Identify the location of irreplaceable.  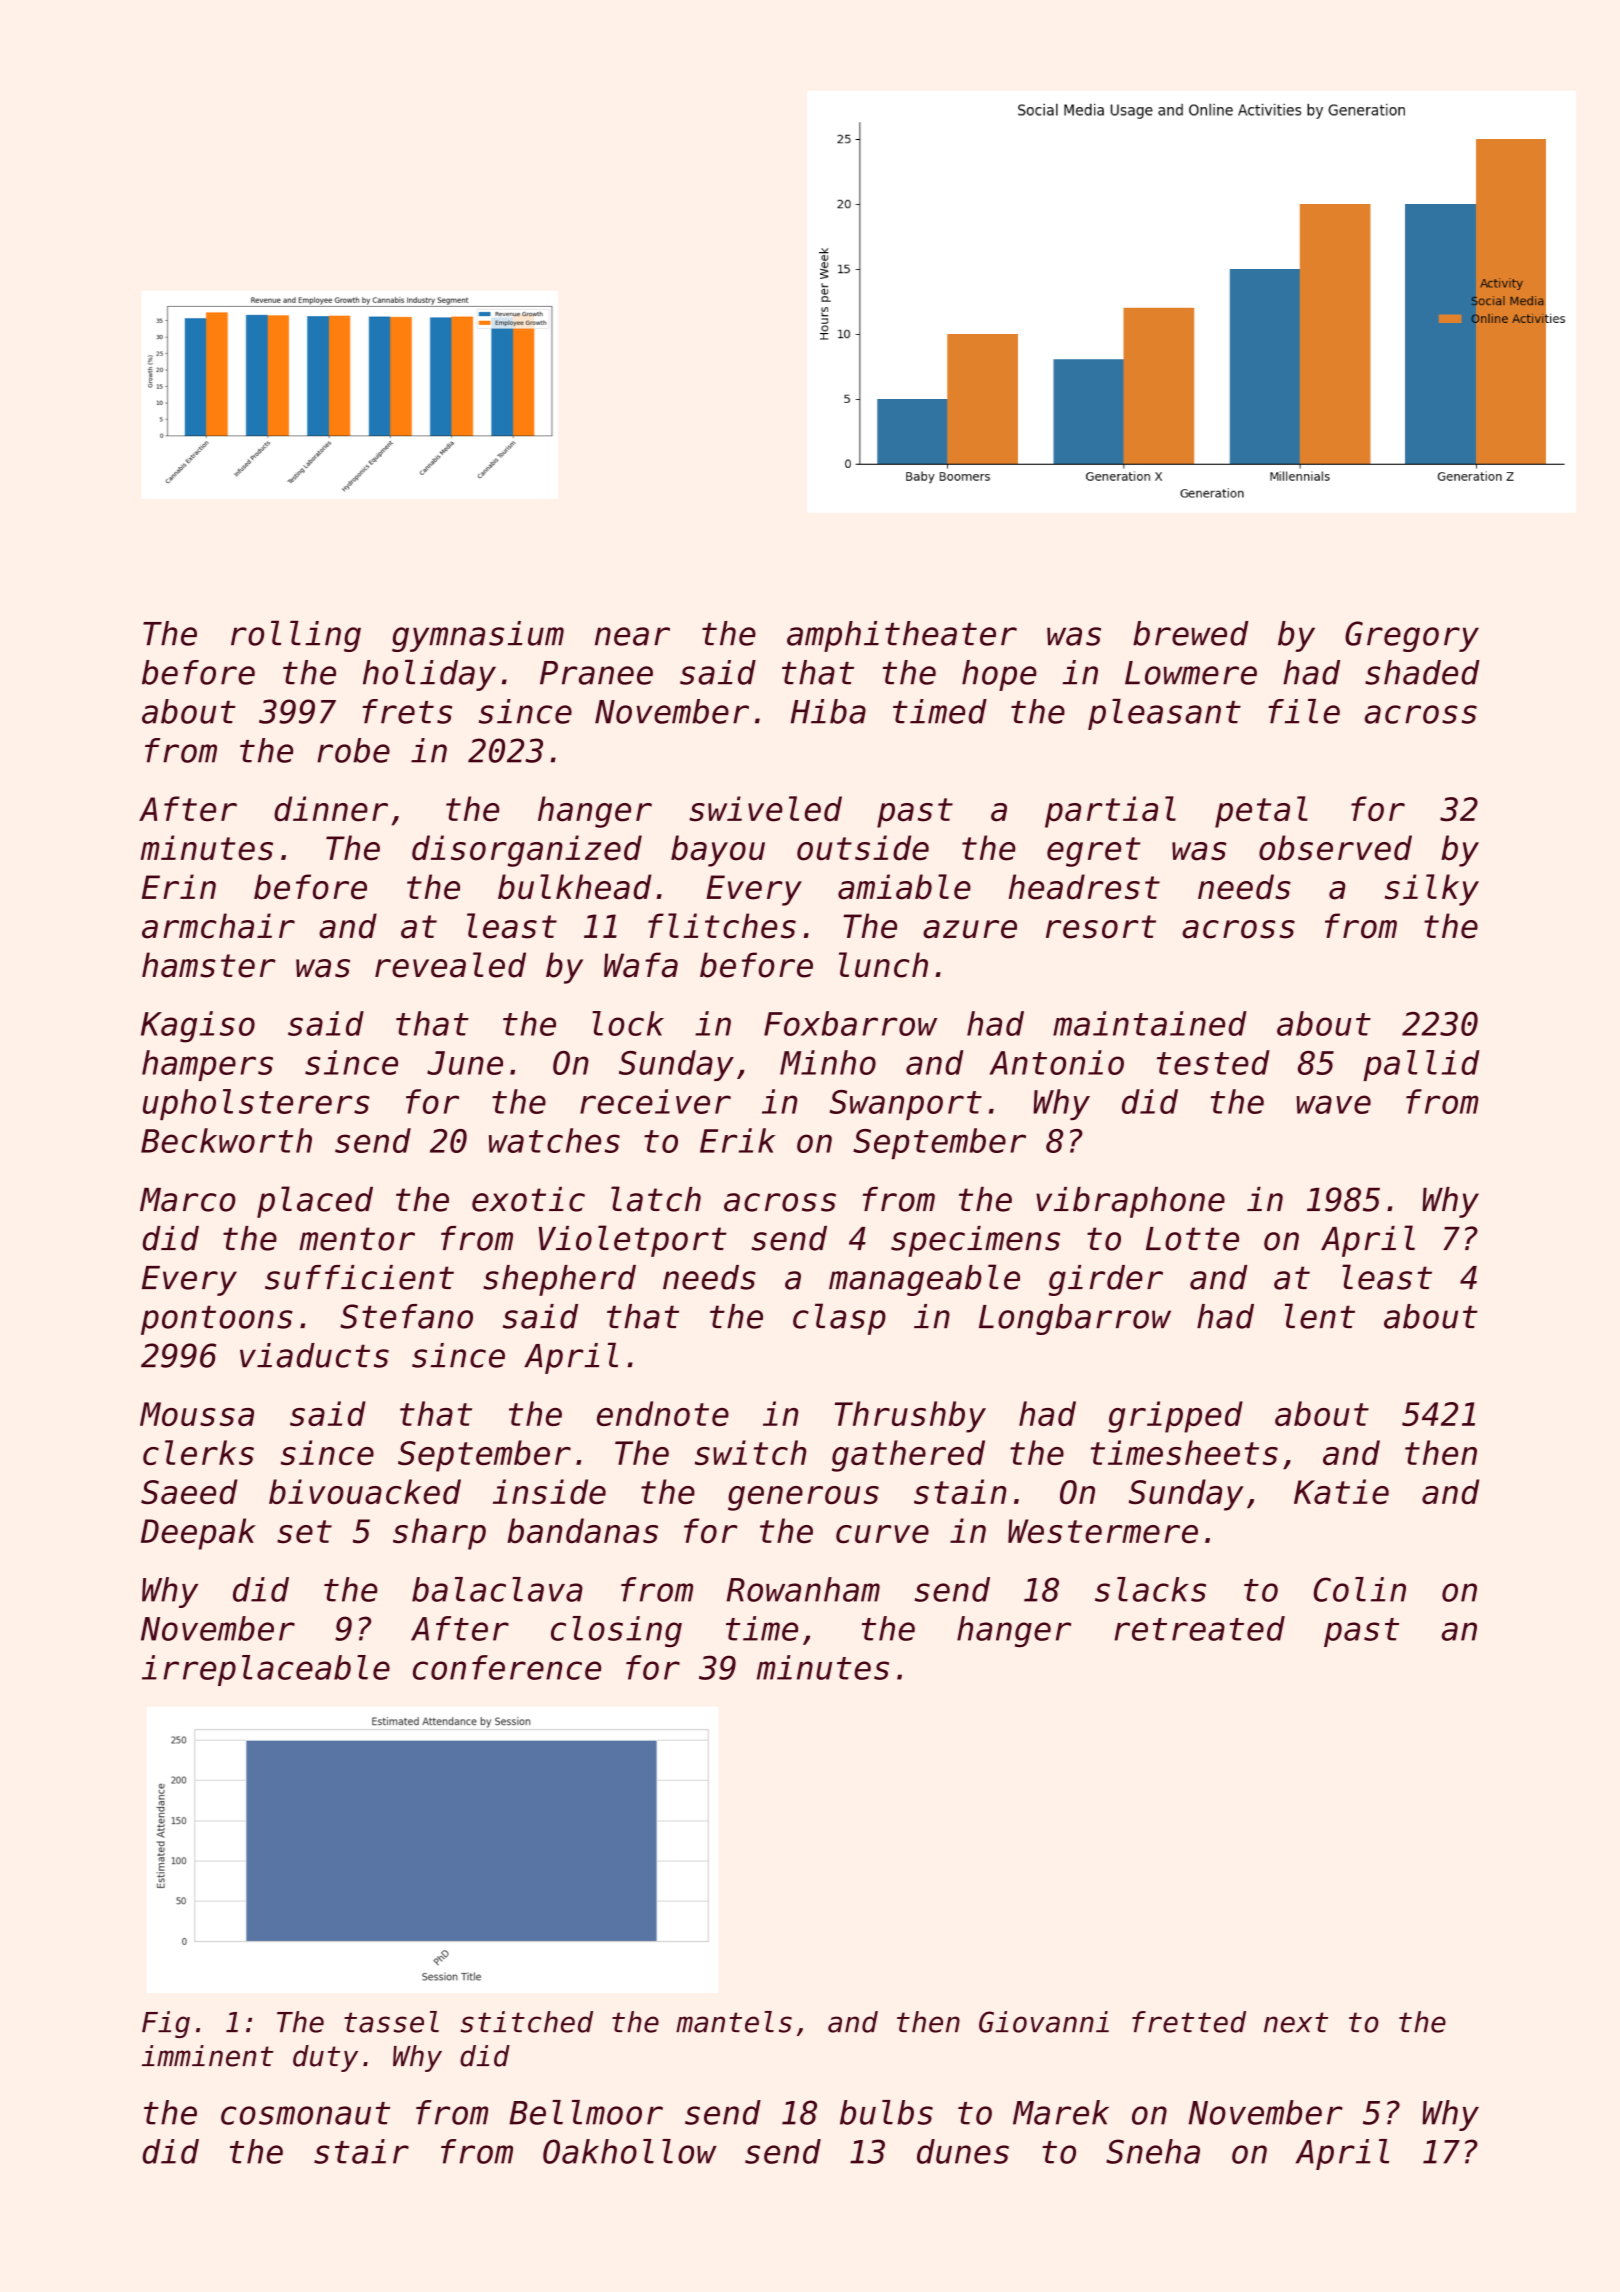
(266, 1670).
